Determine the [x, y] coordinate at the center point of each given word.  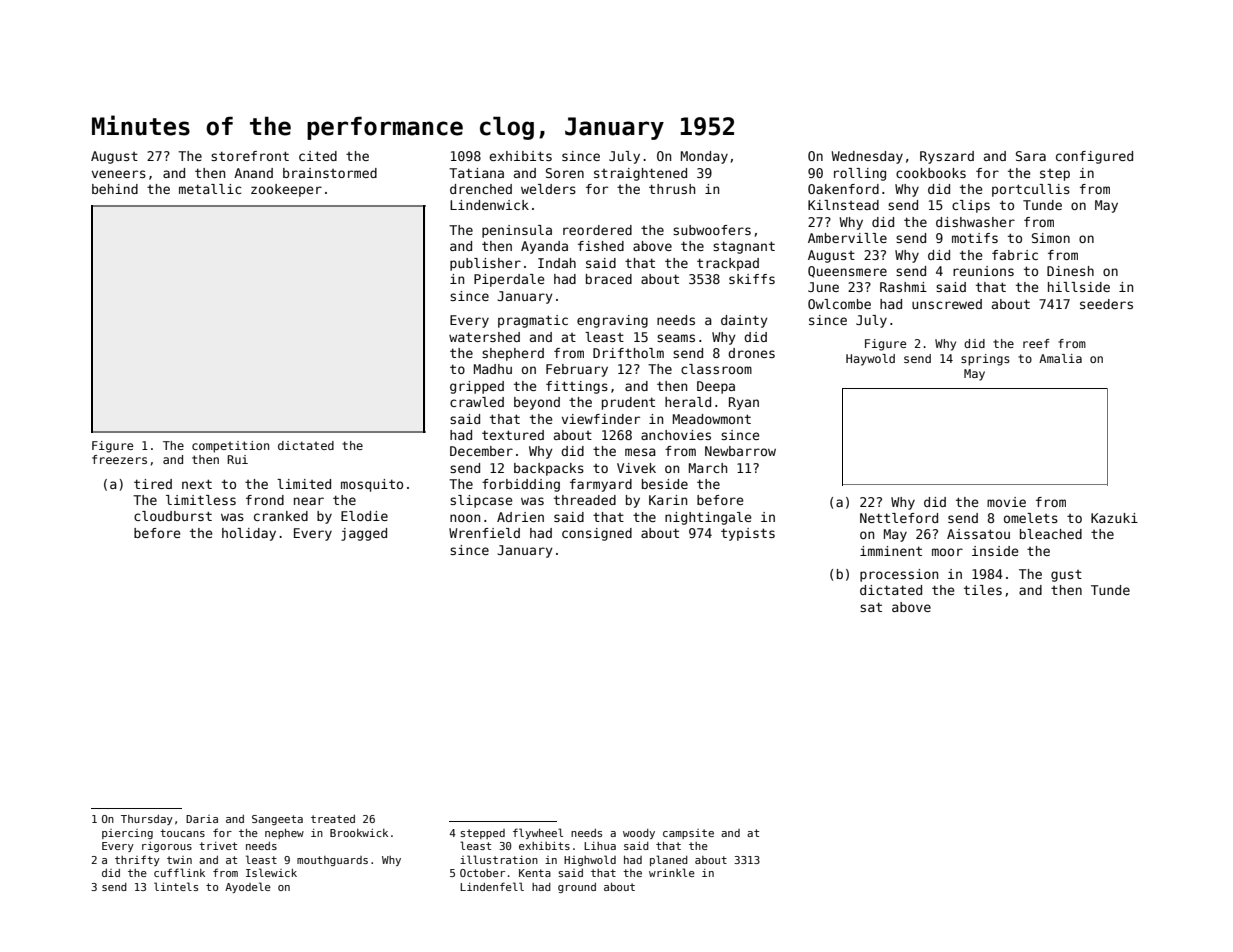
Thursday [147, 820]
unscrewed [947, 304]
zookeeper [286, 190]
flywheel [538, 833]
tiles [983, 590]
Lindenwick [489, 205]
